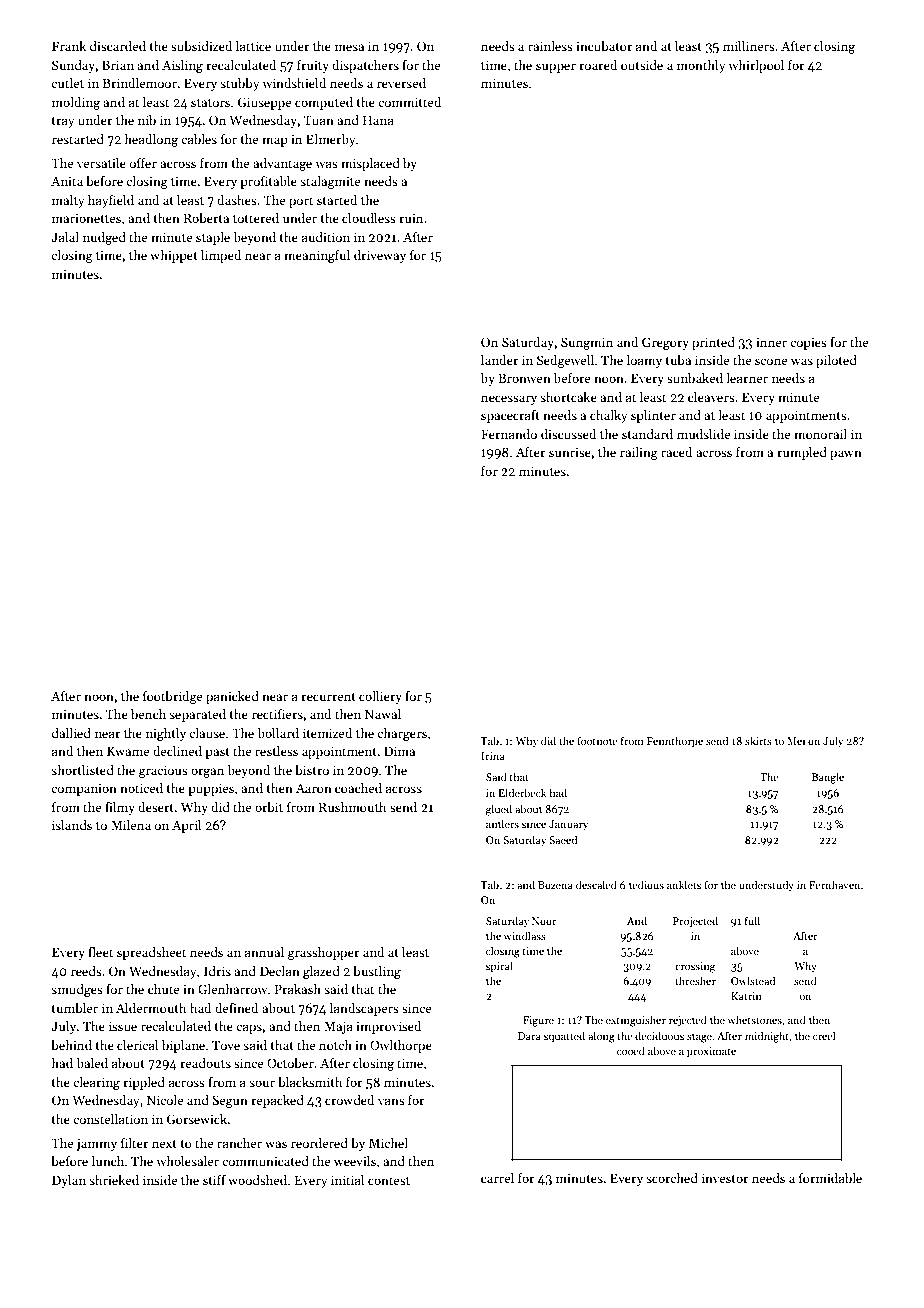  What do you see at coordinates (701, 66) in the screenshot?
I see `monthly` at bounding box center [701, 66].
